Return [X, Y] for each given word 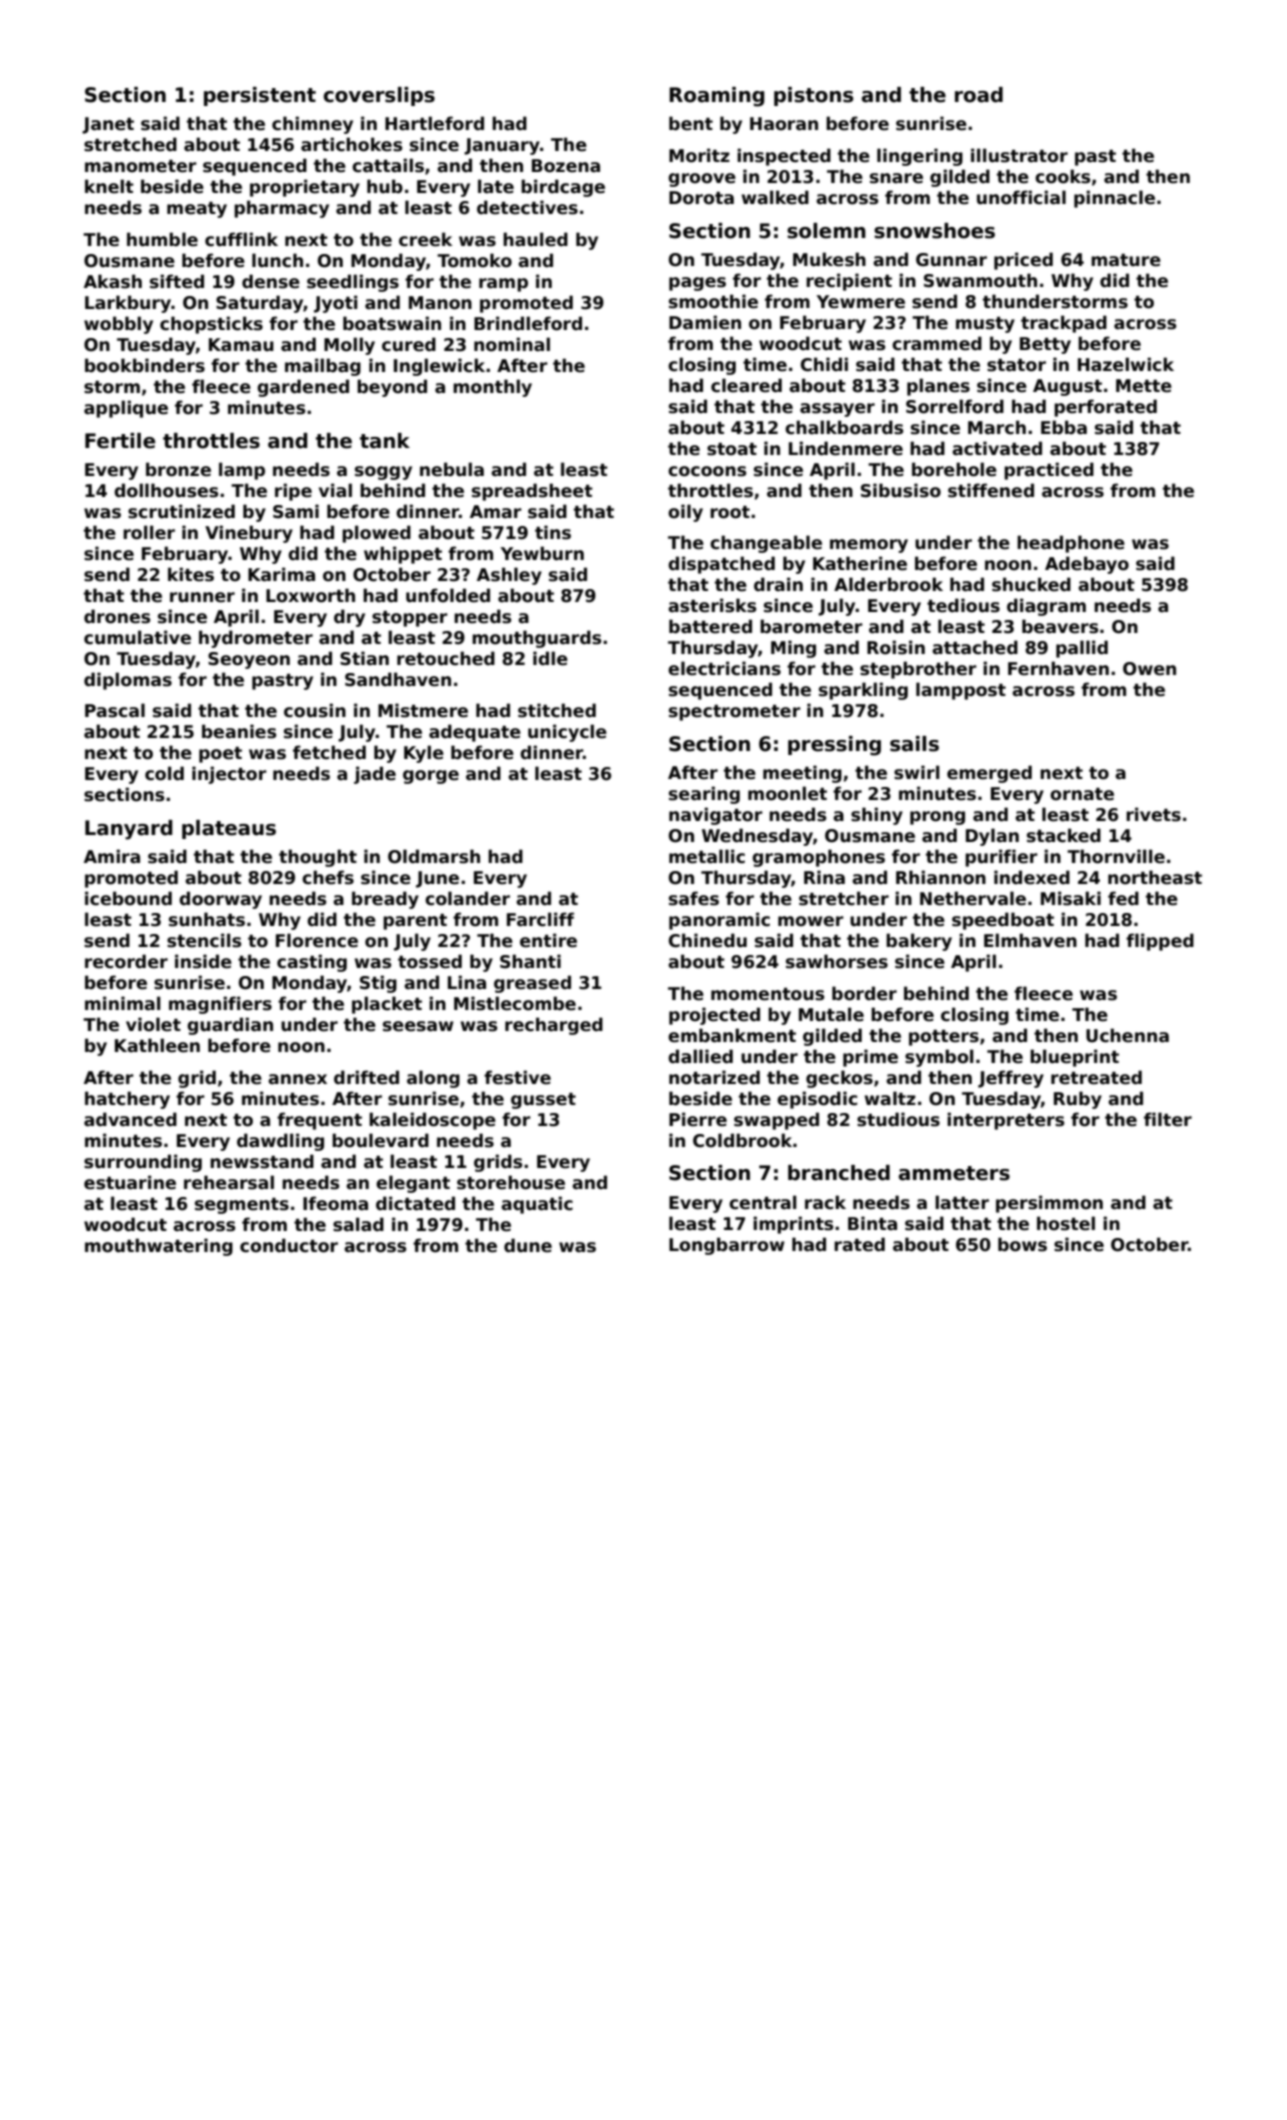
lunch [277, 260]
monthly [492, 388]
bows [1022, 1244]
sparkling [863, 691]
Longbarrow [727, 1246]
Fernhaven [1058, 668]
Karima [281, 574]
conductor [289, 1245]
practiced [1049, 471]
